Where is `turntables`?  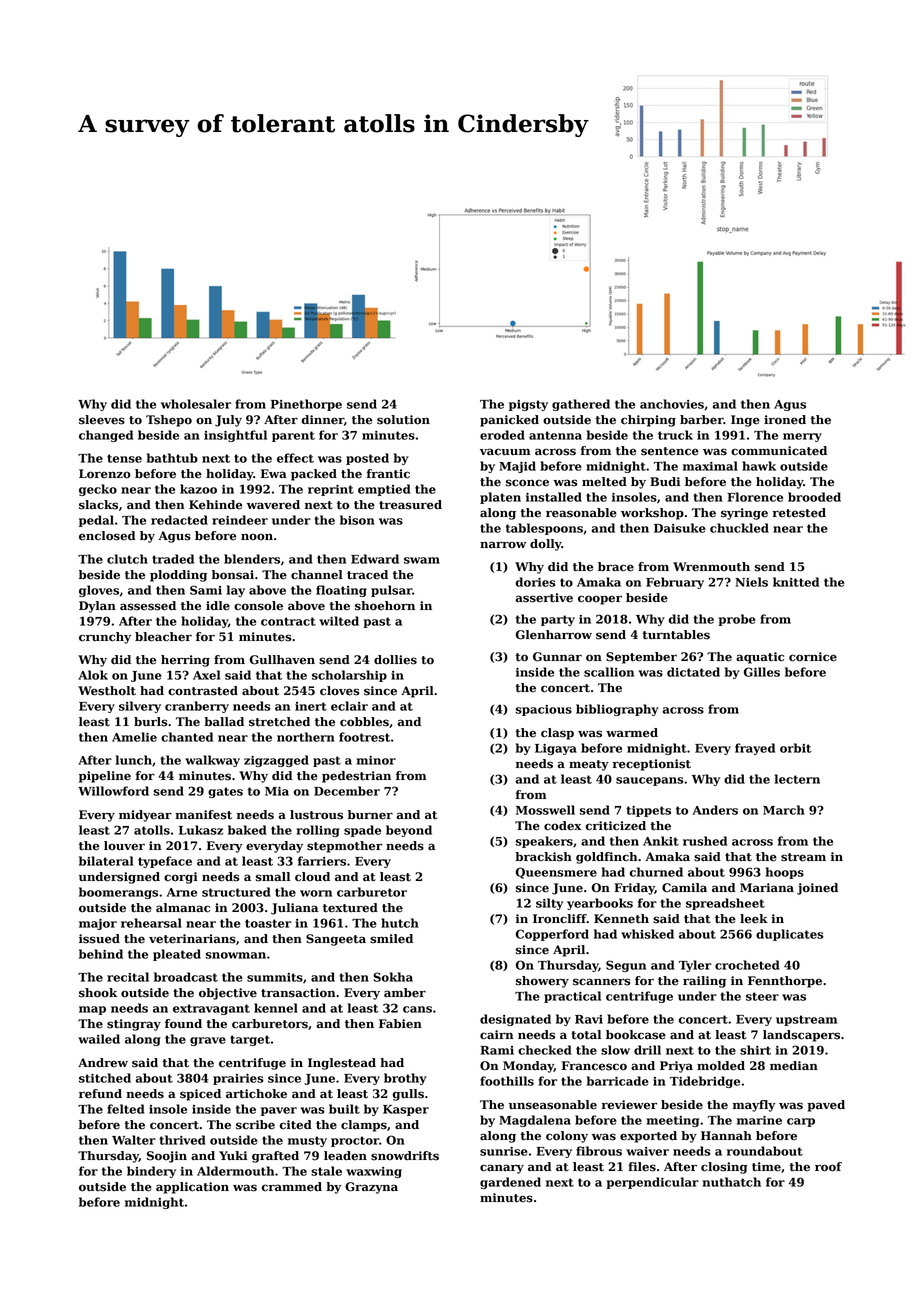
turntables is located at coordinates (676, 635).
